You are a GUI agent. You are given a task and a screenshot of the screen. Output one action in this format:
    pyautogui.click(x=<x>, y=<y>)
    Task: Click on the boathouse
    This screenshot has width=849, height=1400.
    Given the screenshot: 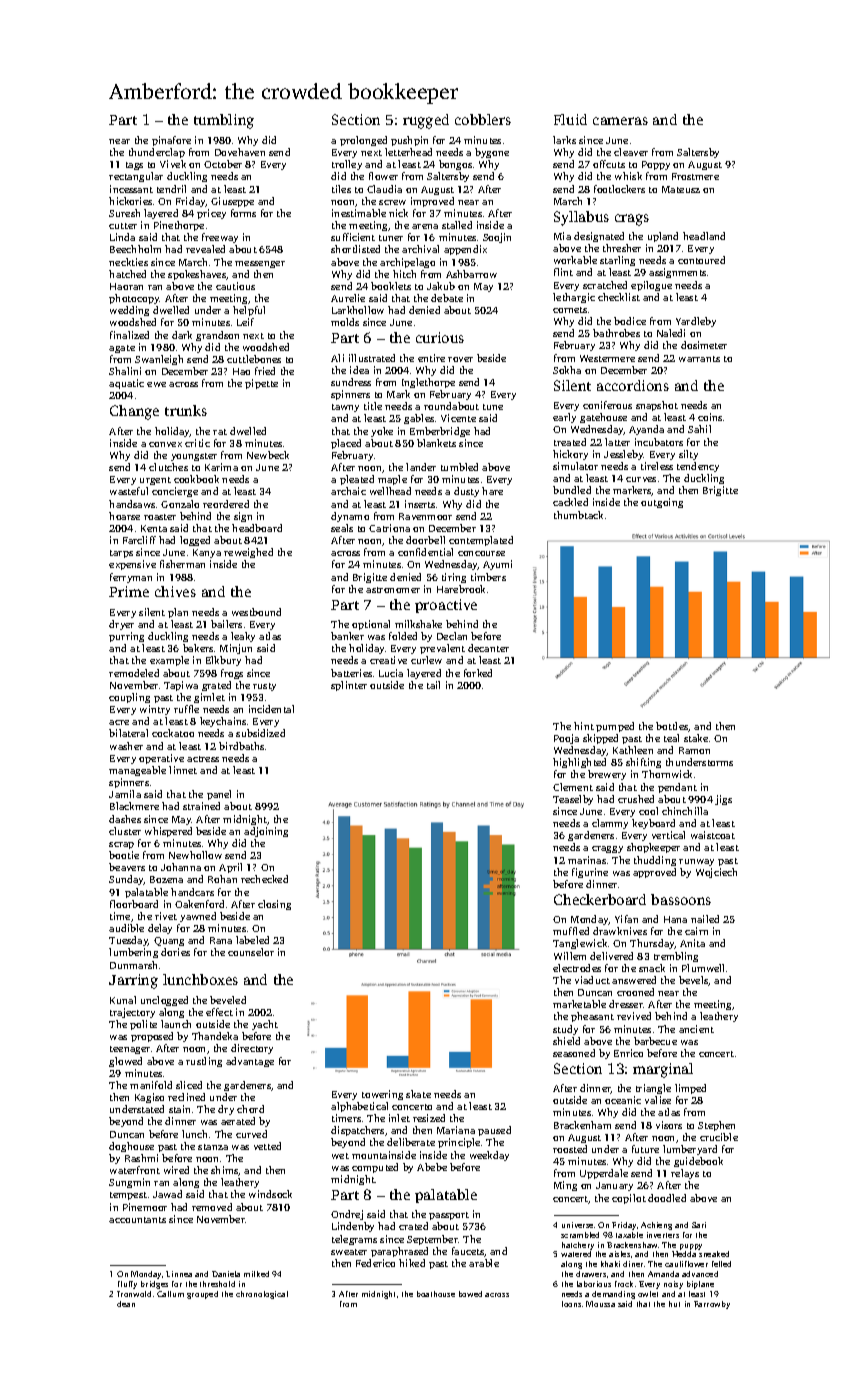 What is the action you would take?
    pyautogui.click(x=436, y=1294)
